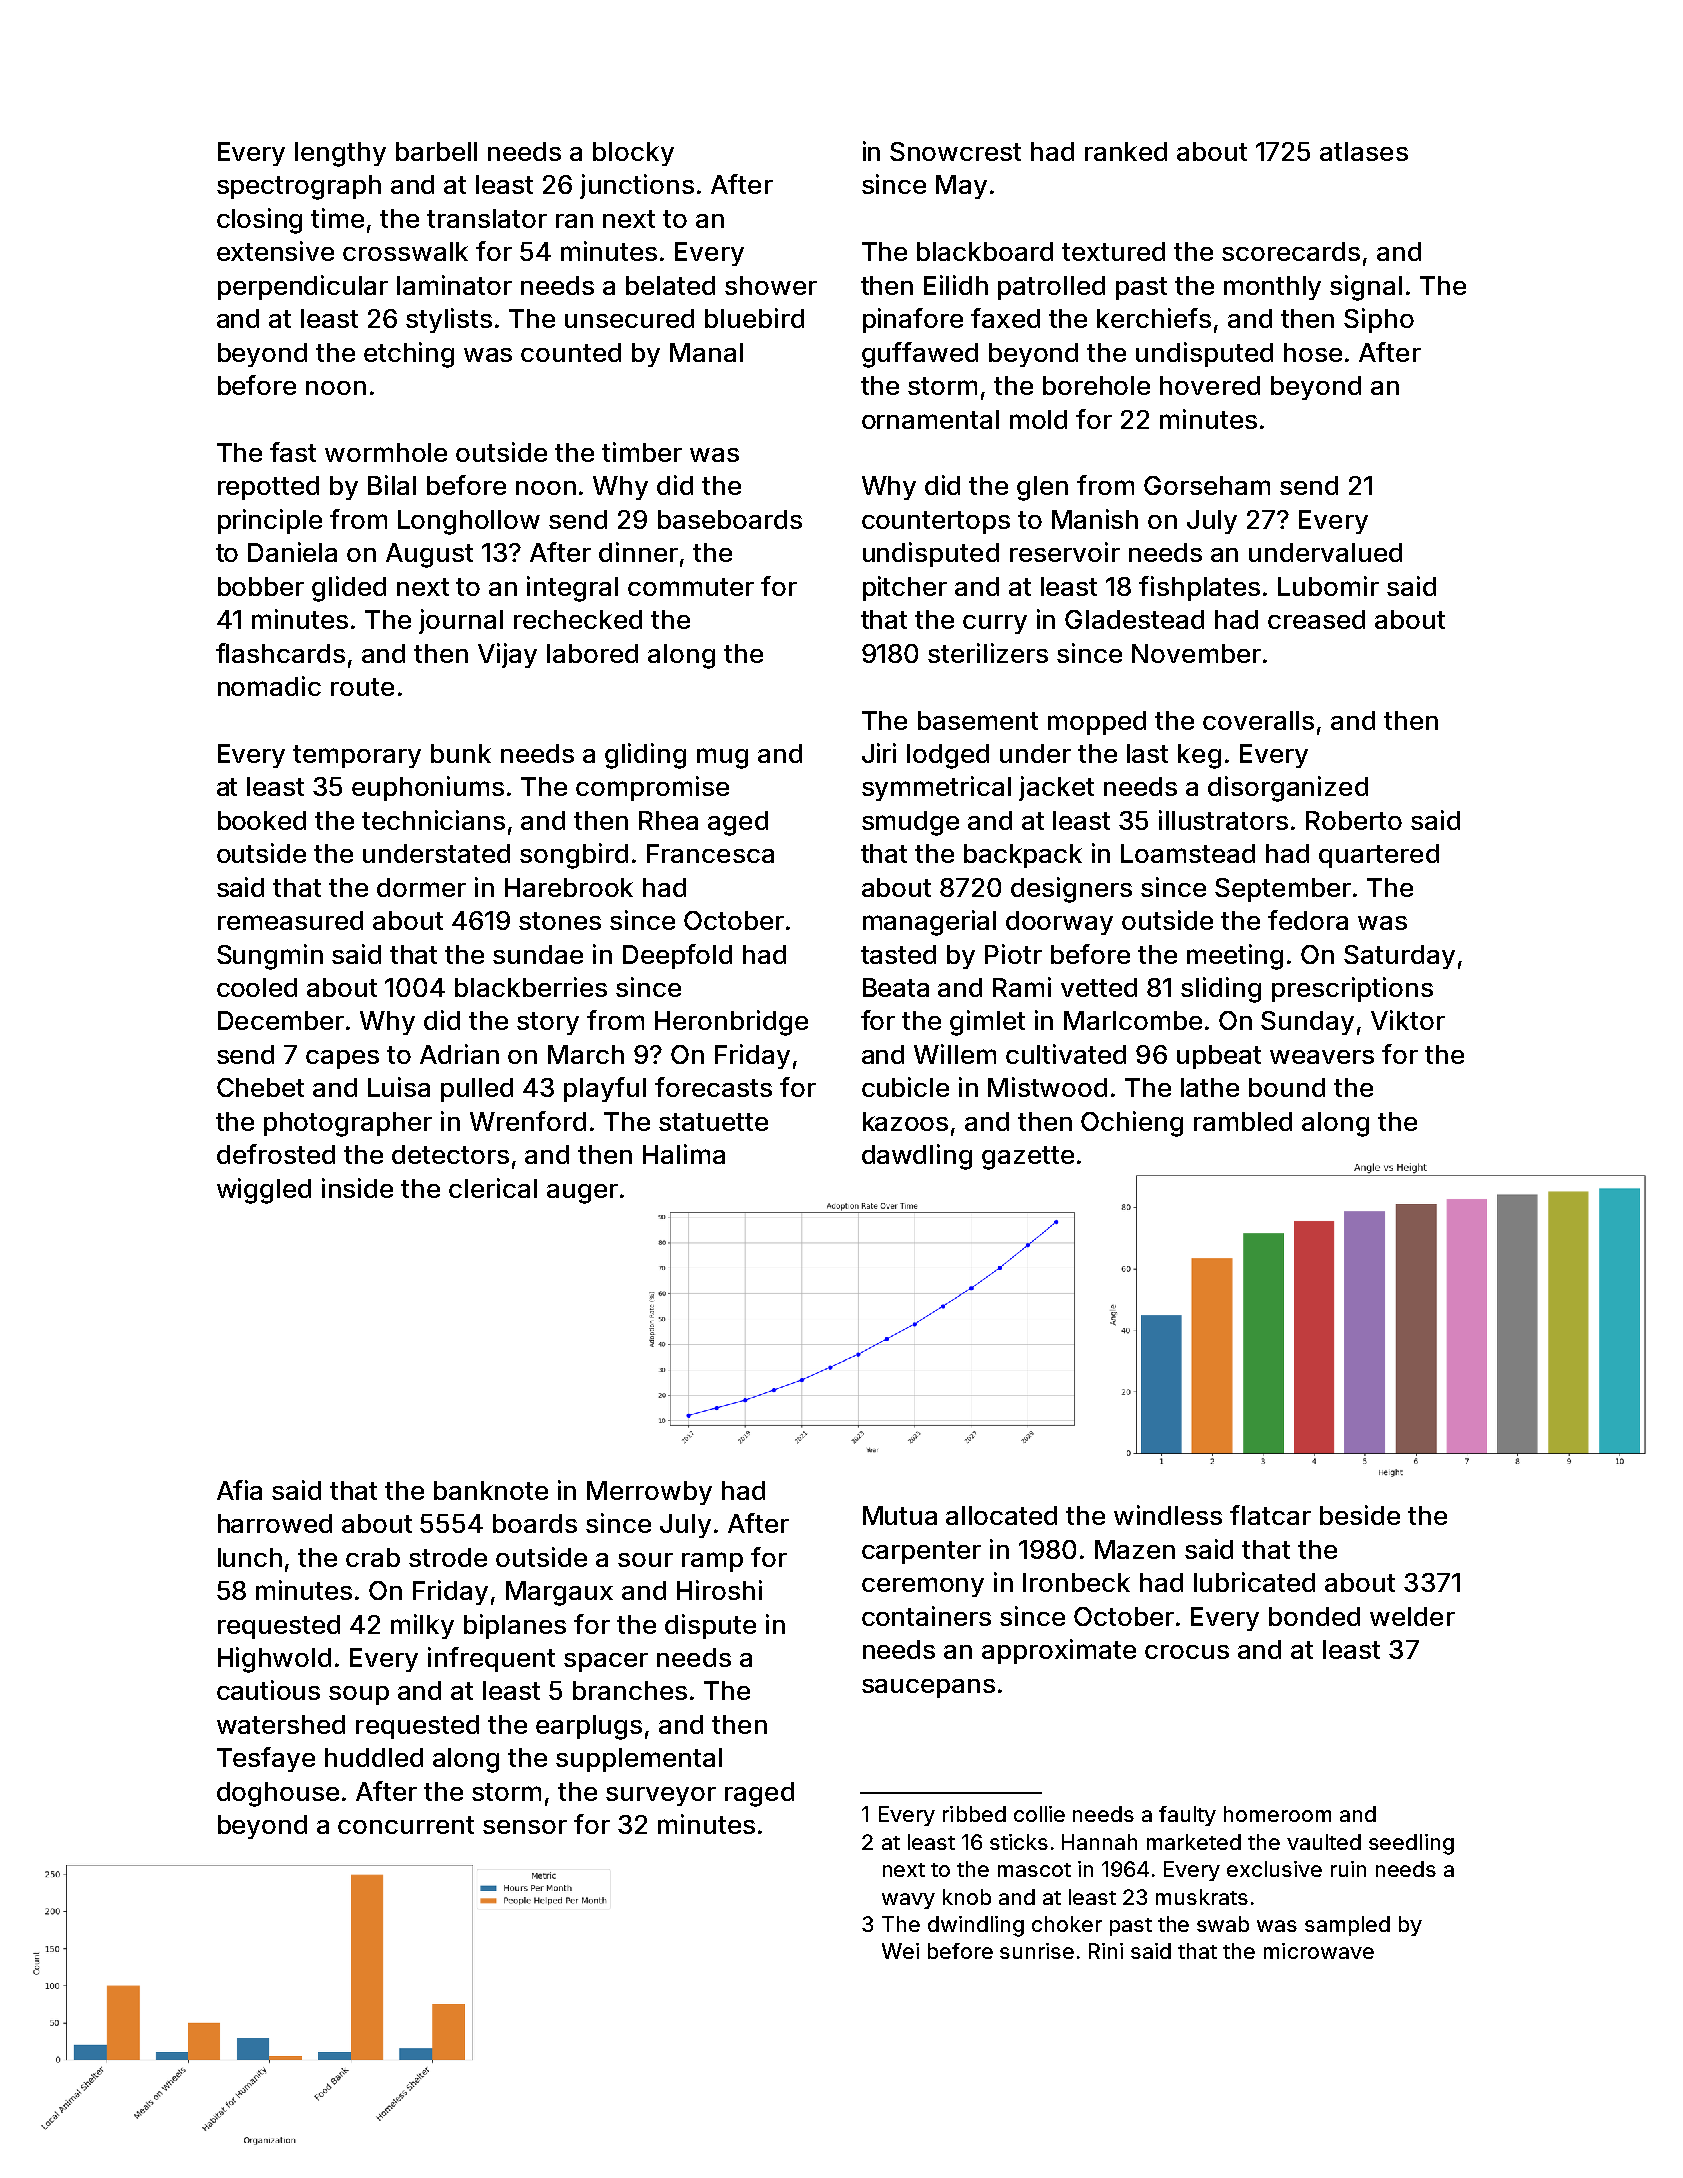  Describe the element at coordinates (493, 1188) in the image. I see `clerical` at that location.
